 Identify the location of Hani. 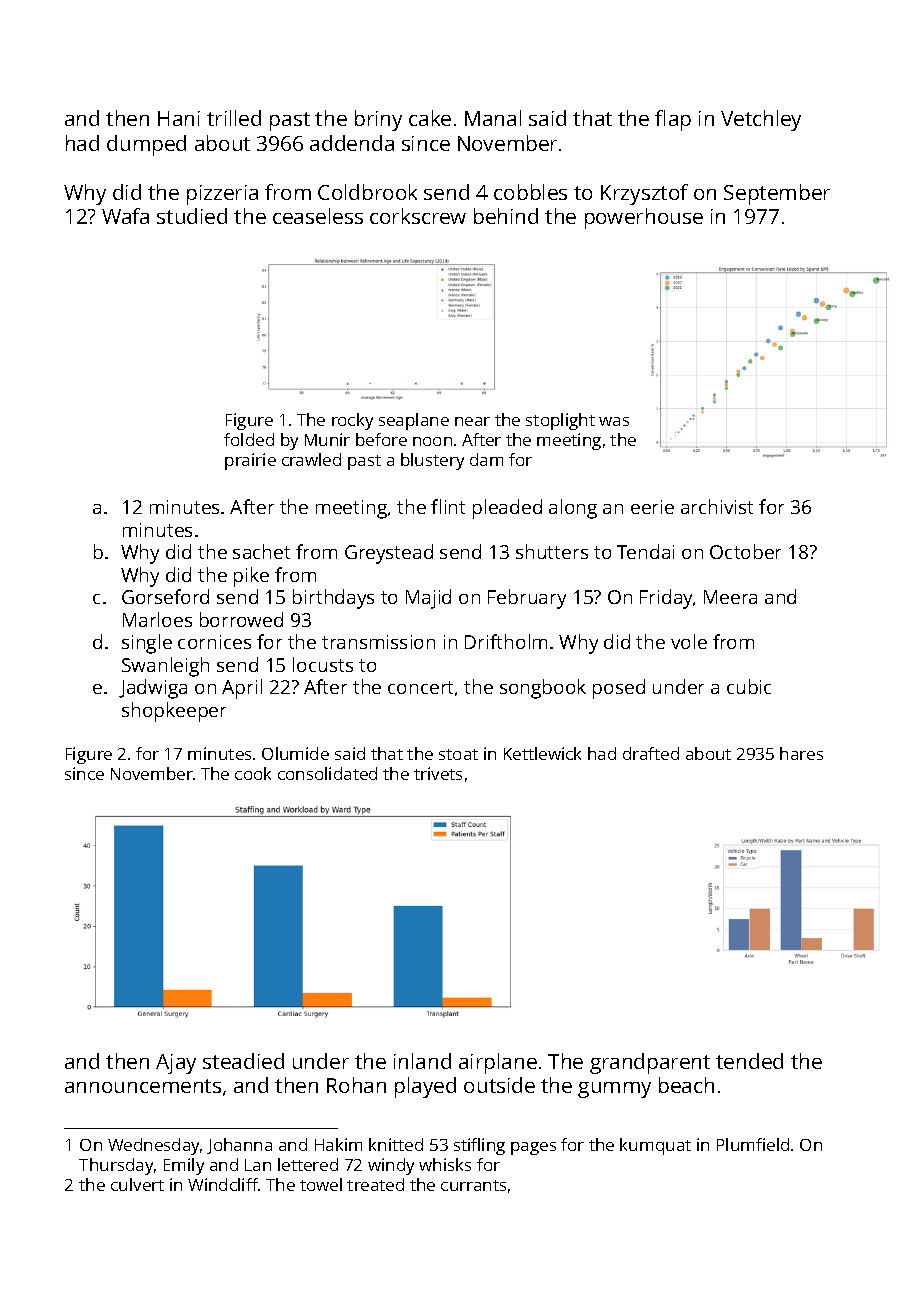
(179, 118).
